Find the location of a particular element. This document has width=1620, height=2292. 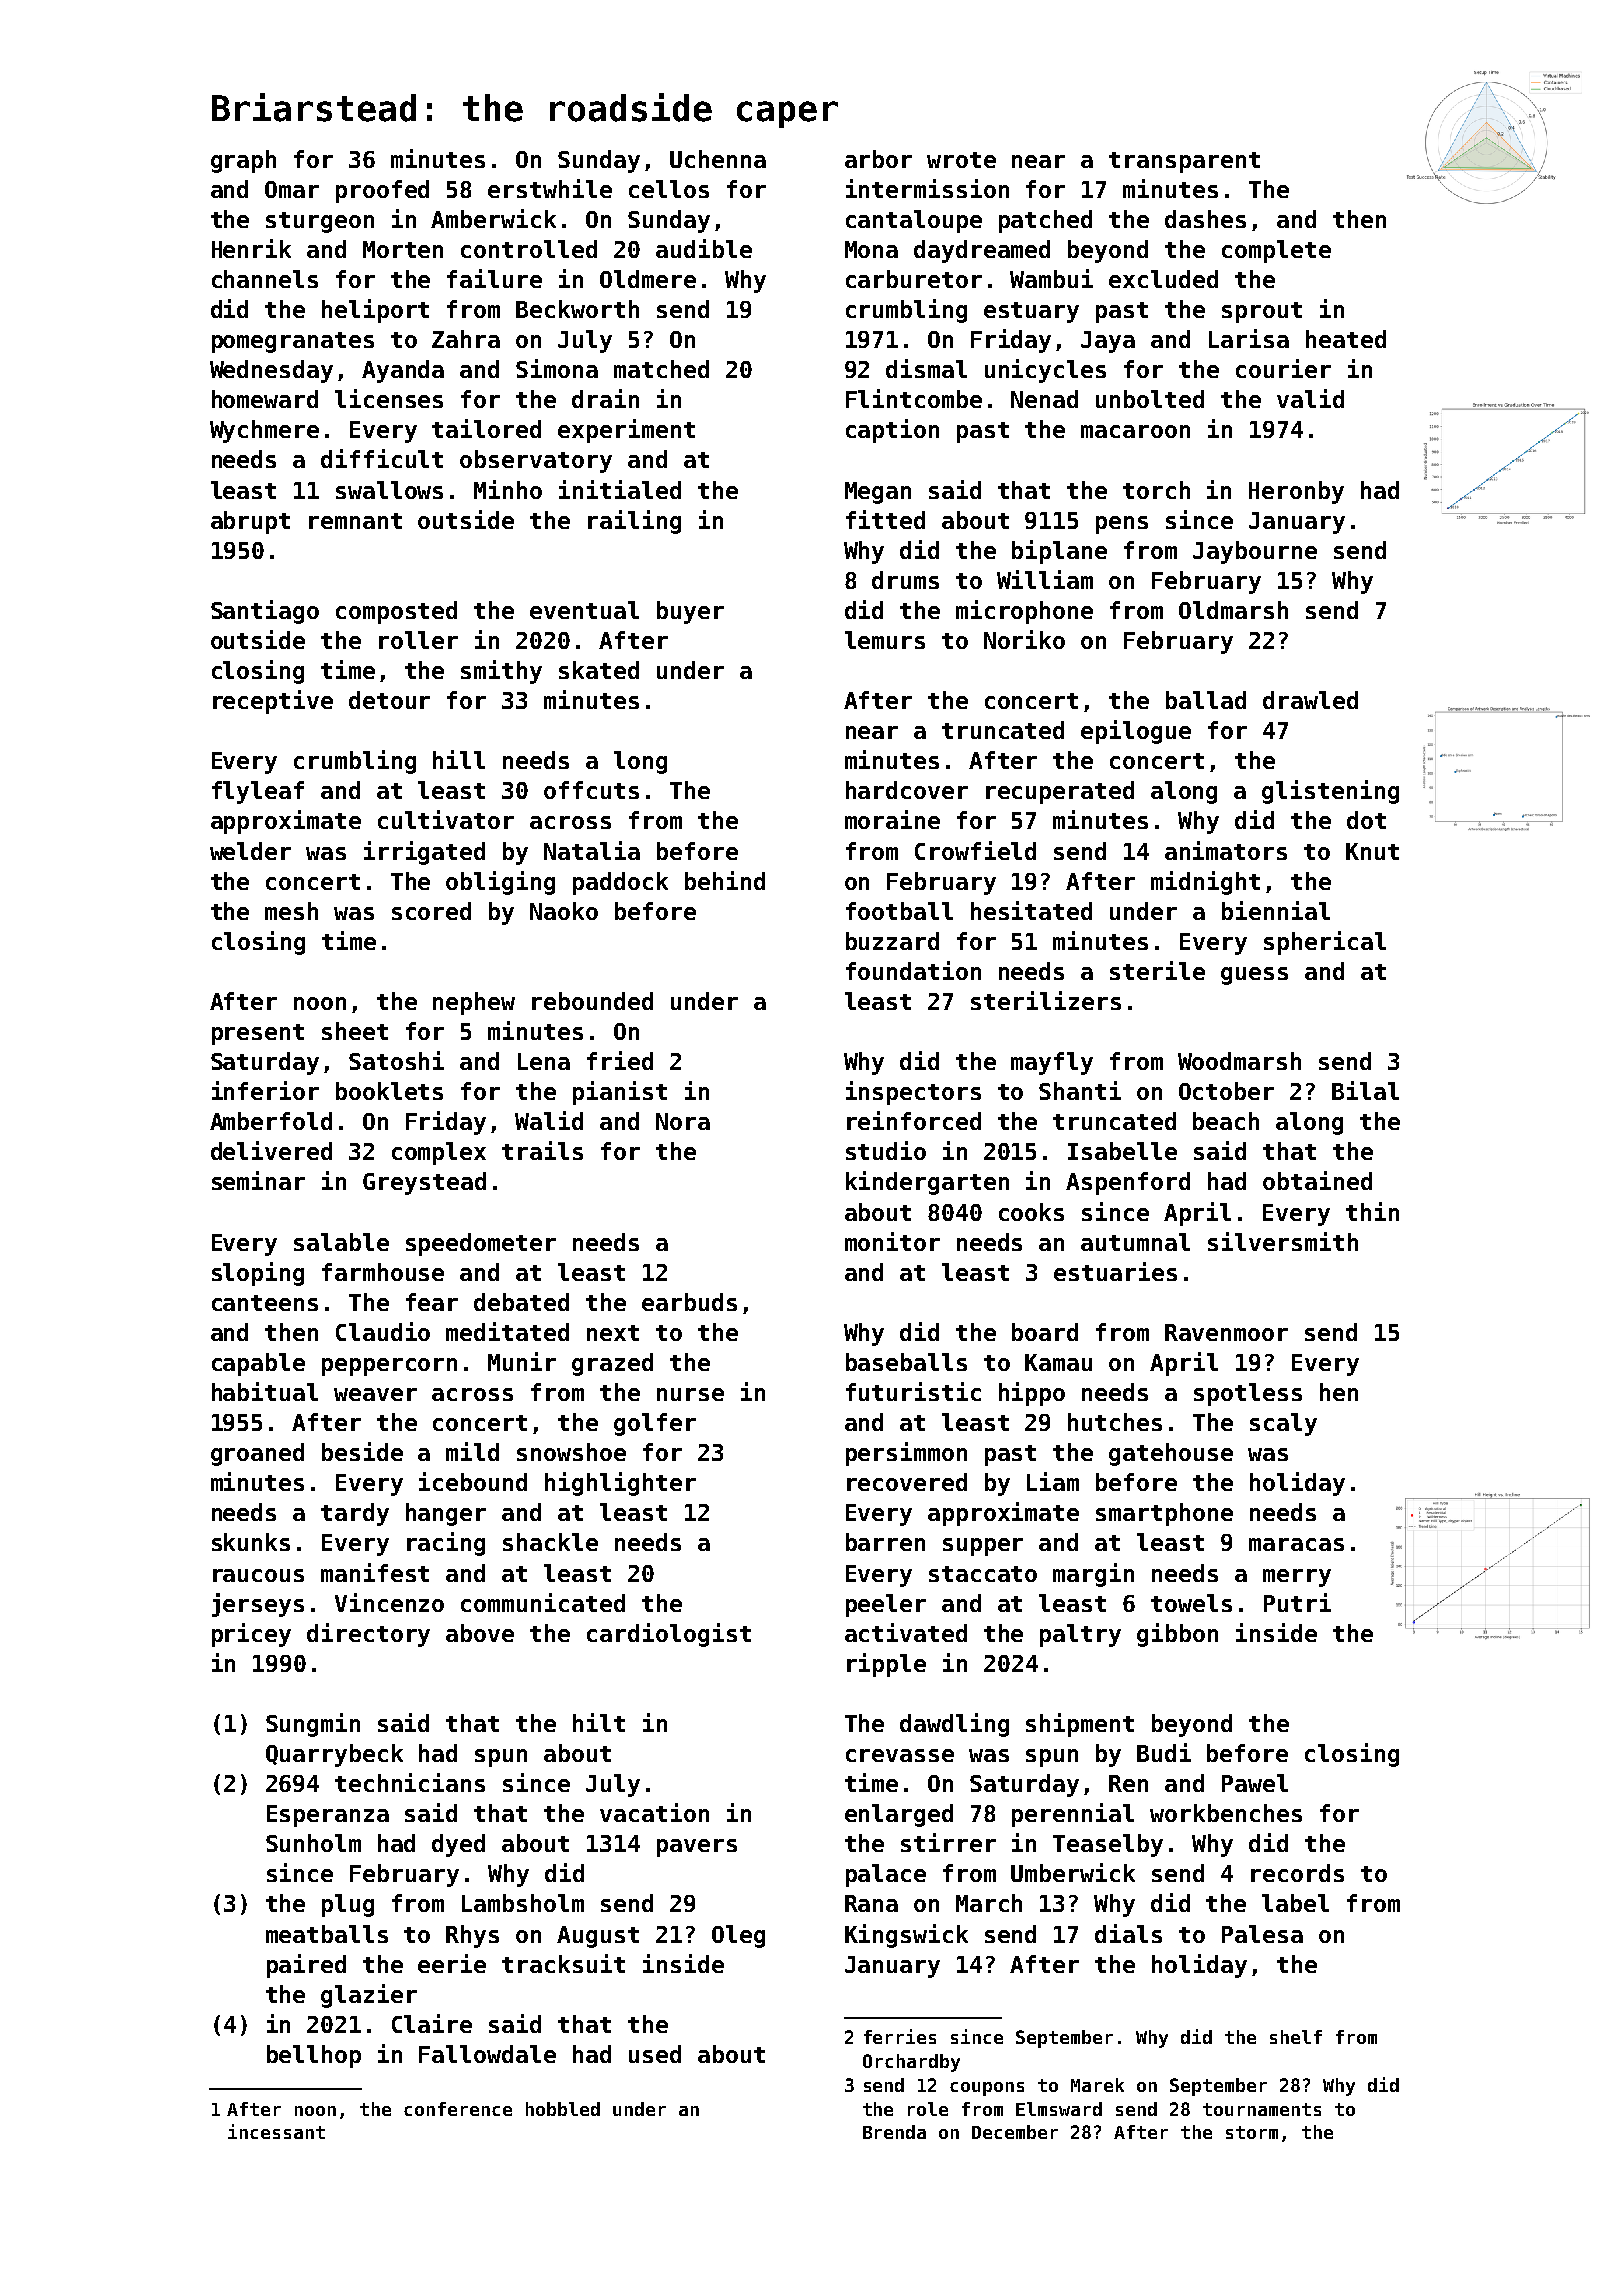

lemurs is located at coordinates (885, 640).
